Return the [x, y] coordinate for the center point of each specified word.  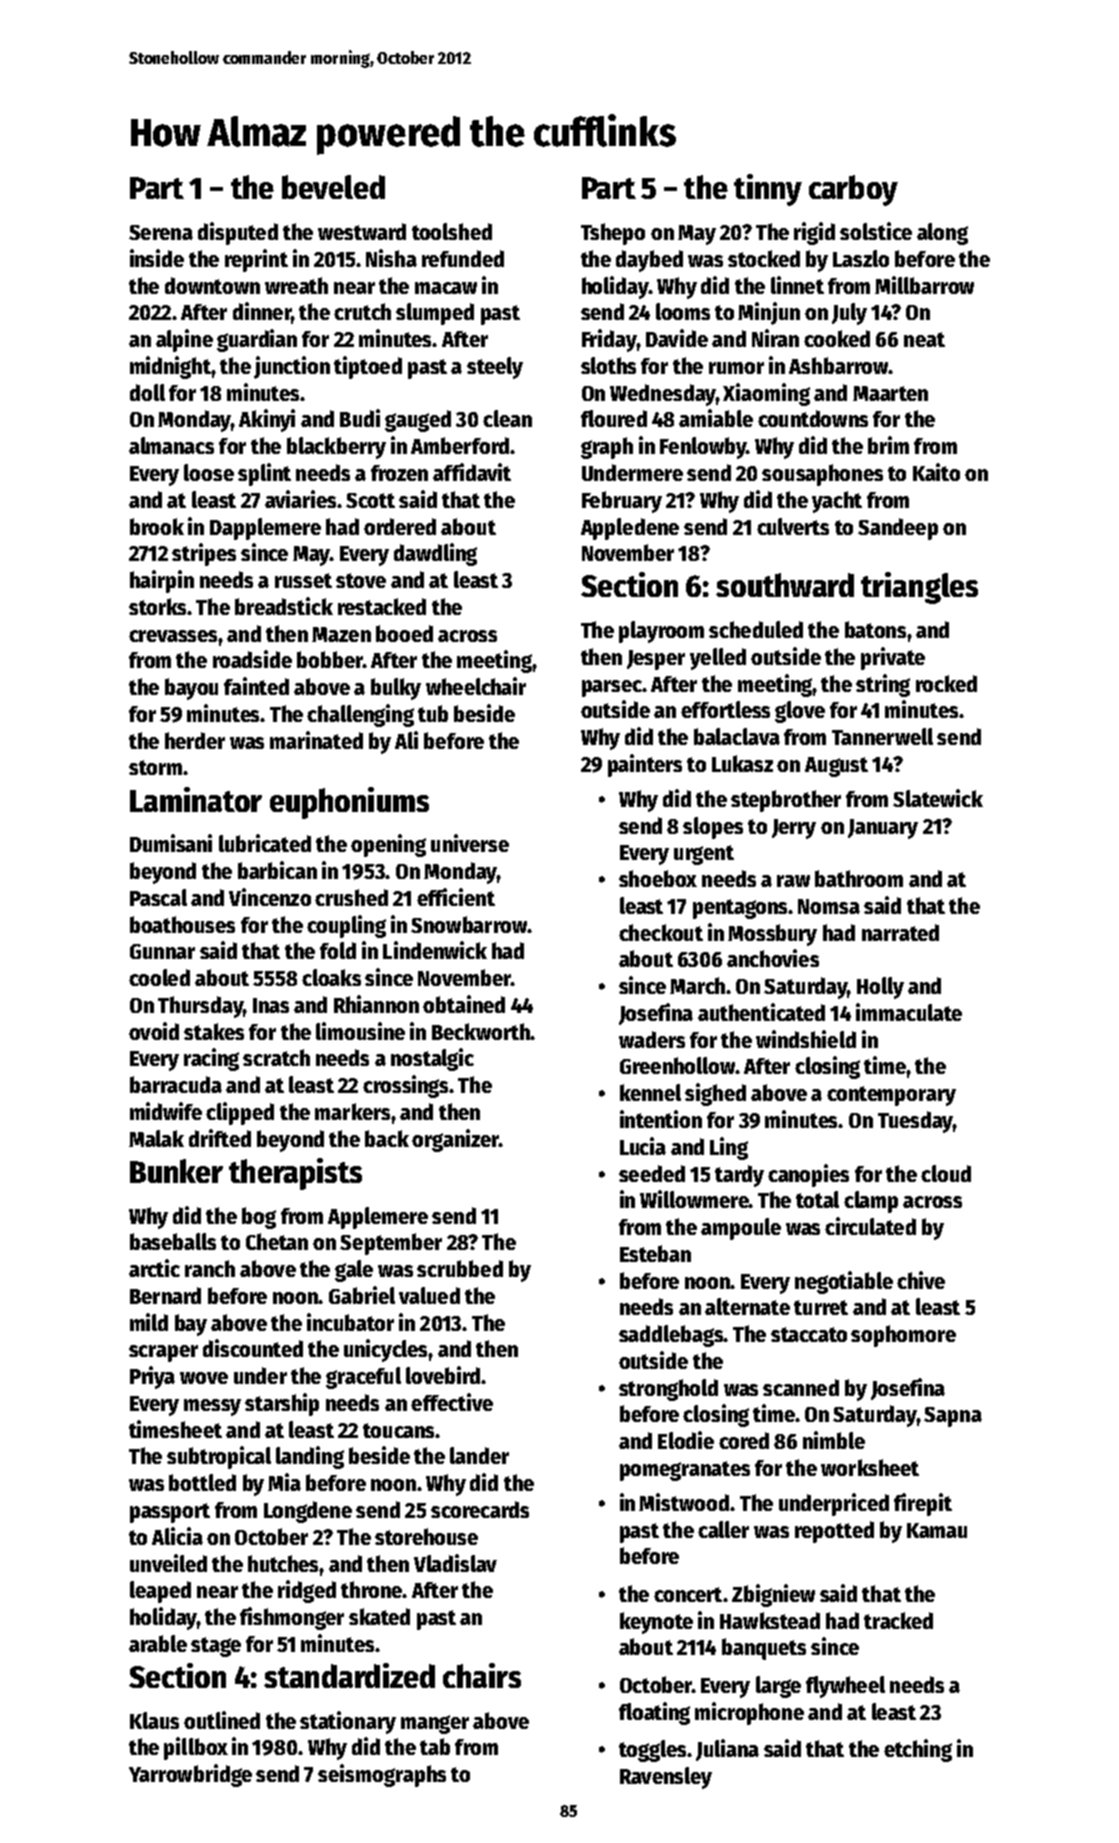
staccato [809, 1334]
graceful [363, 1378]
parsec [612, 688]
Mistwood [684, 1502]
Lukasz [742, 763]
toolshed [452, 231]
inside [157, 258]
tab [435, 1746]
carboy [853, 190]
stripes [204, 554]
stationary [348, 1722]
